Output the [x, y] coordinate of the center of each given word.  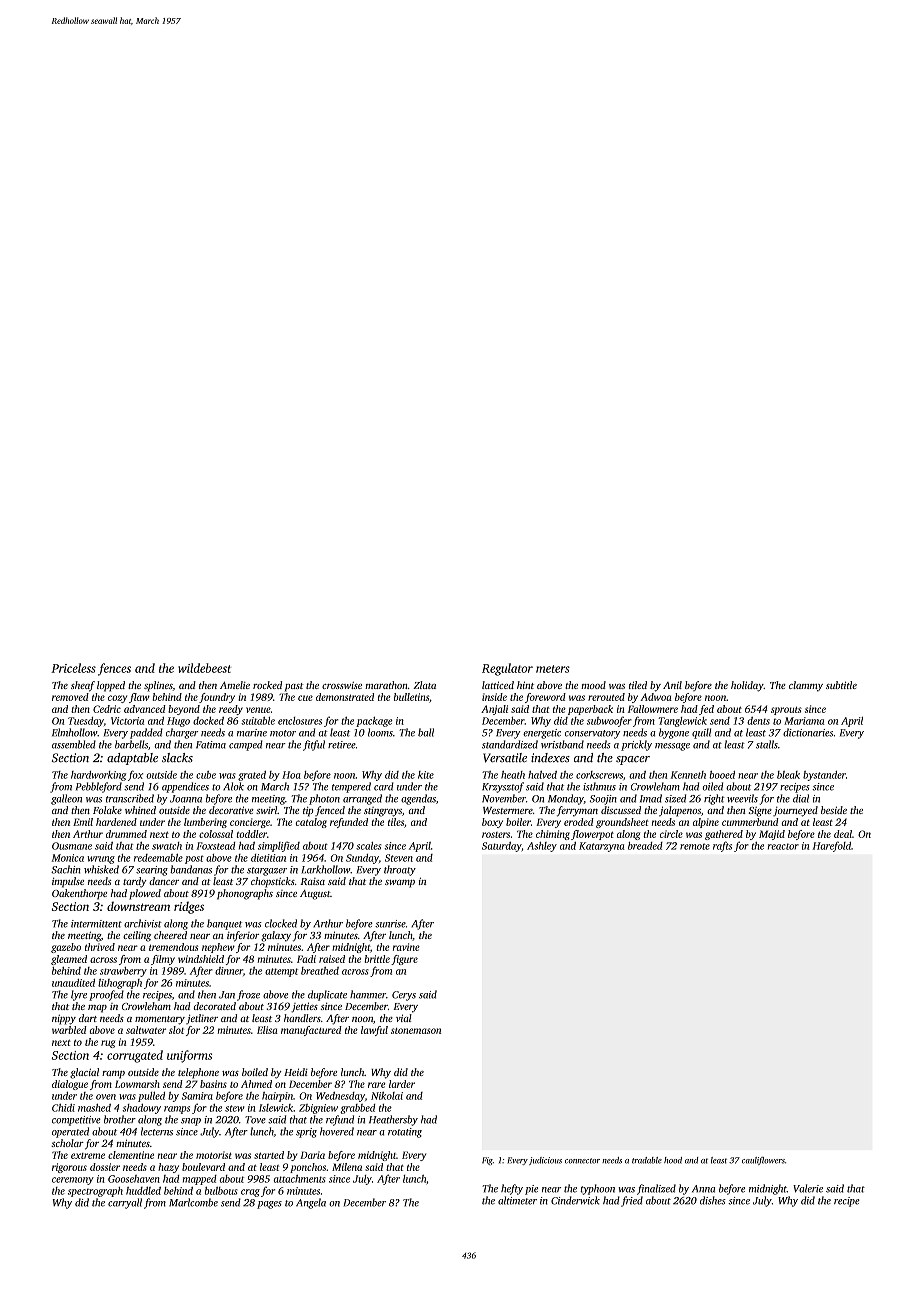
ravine [406, 947]
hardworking [98, 776]
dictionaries [808, 732]
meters [553, 669]
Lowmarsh [137, 1084]
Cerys [404, 996]
